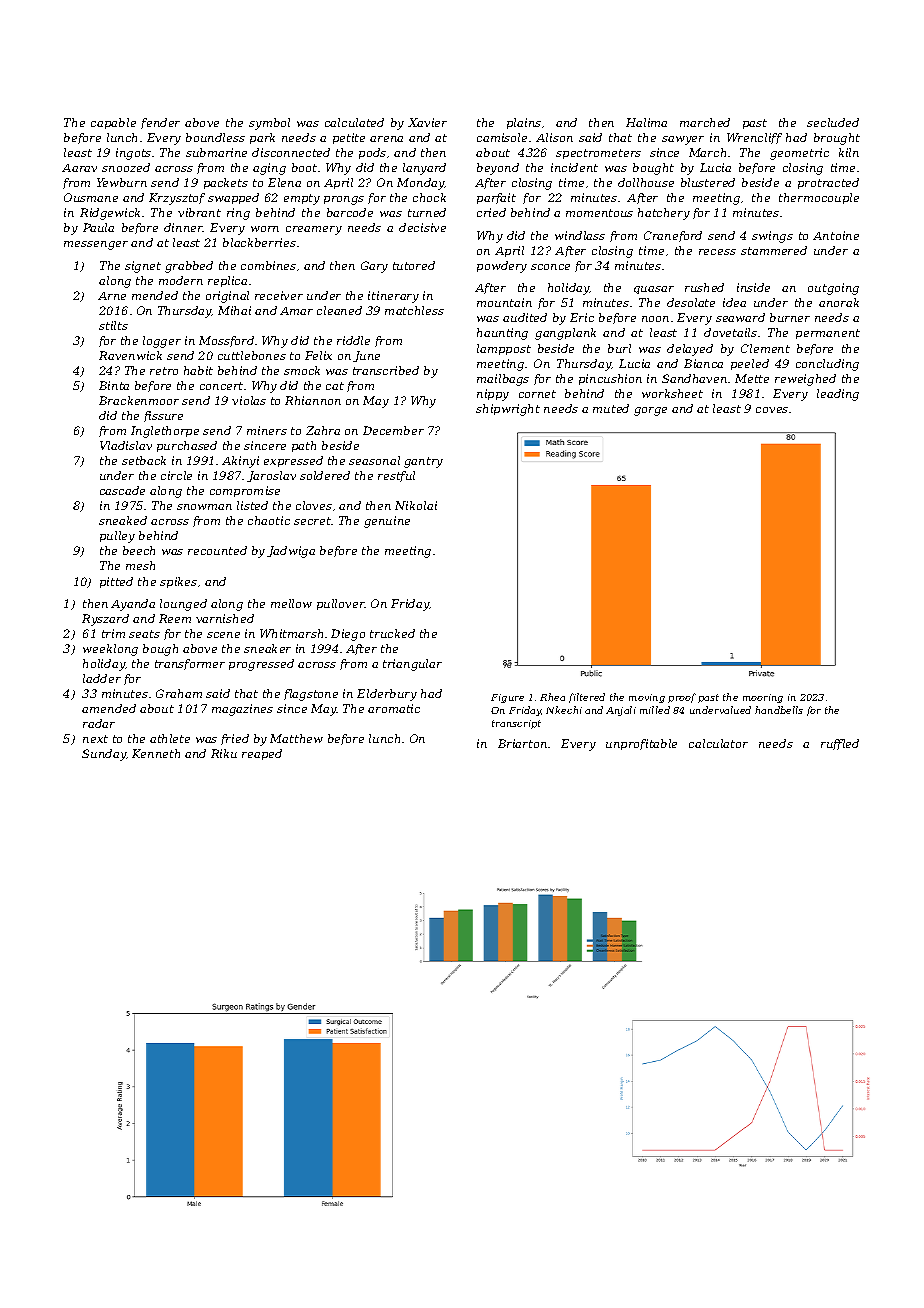  What do you see at coordinates (267, 648) in the image?
I see `sneaker` at bounding box center [267, 648].
